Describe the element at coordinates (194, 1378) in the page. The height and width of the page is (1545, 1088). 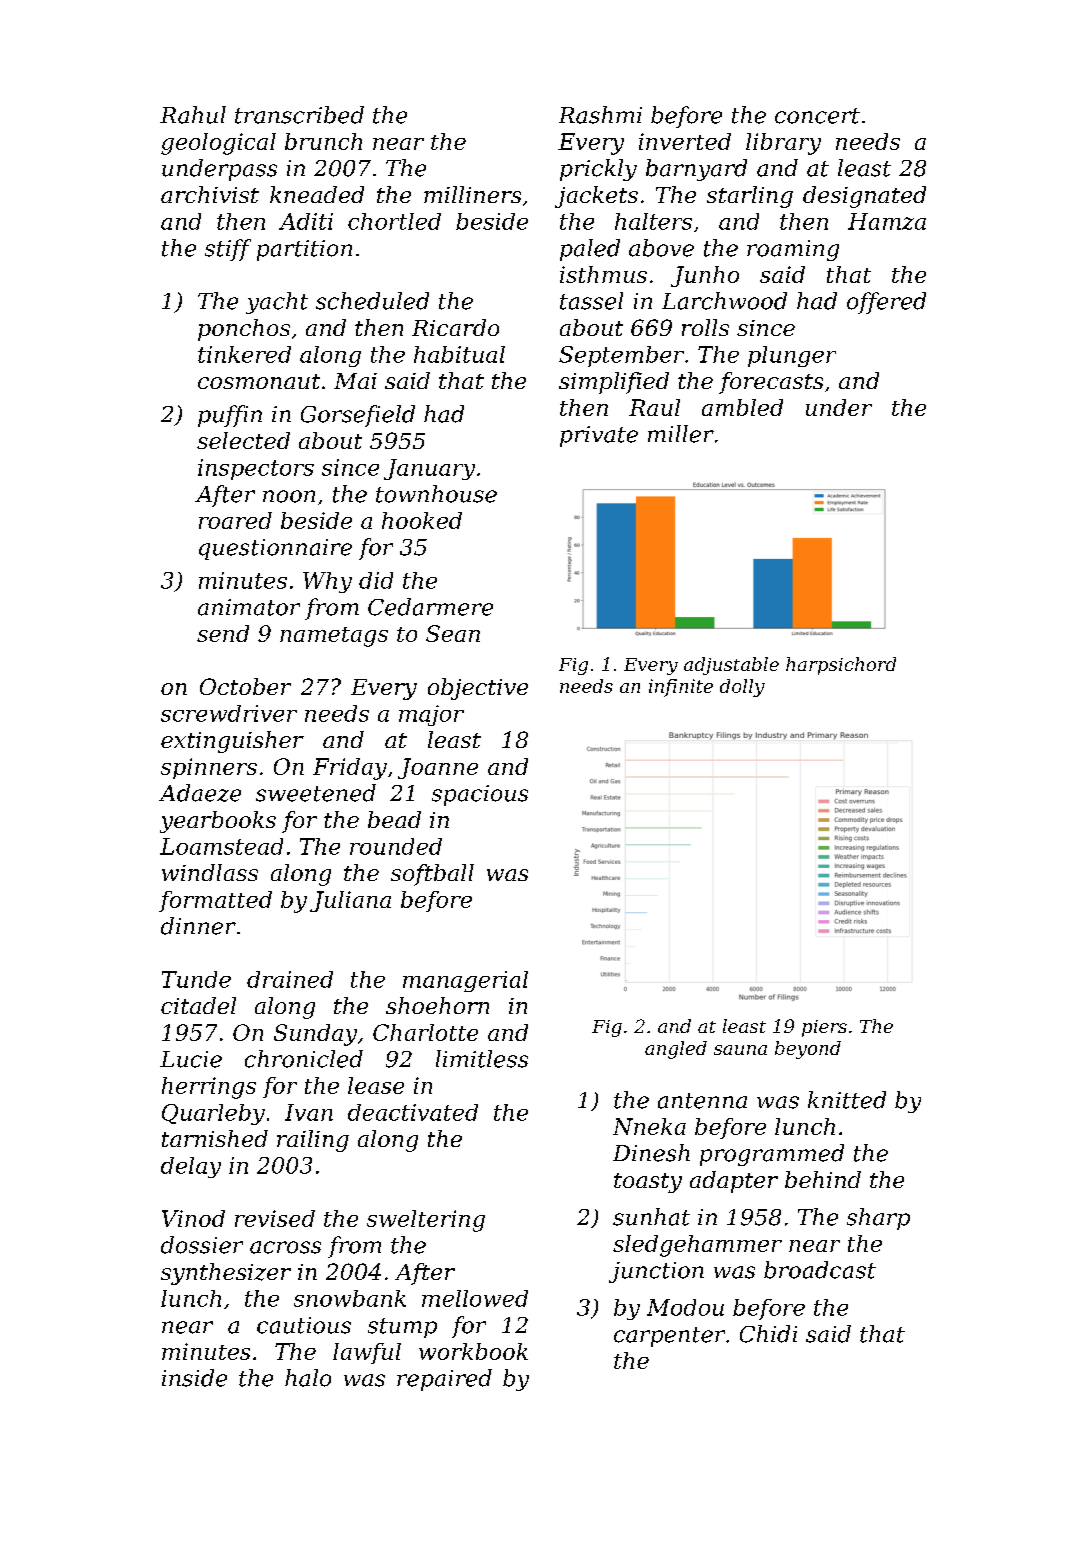
I see `inside` at that location.
